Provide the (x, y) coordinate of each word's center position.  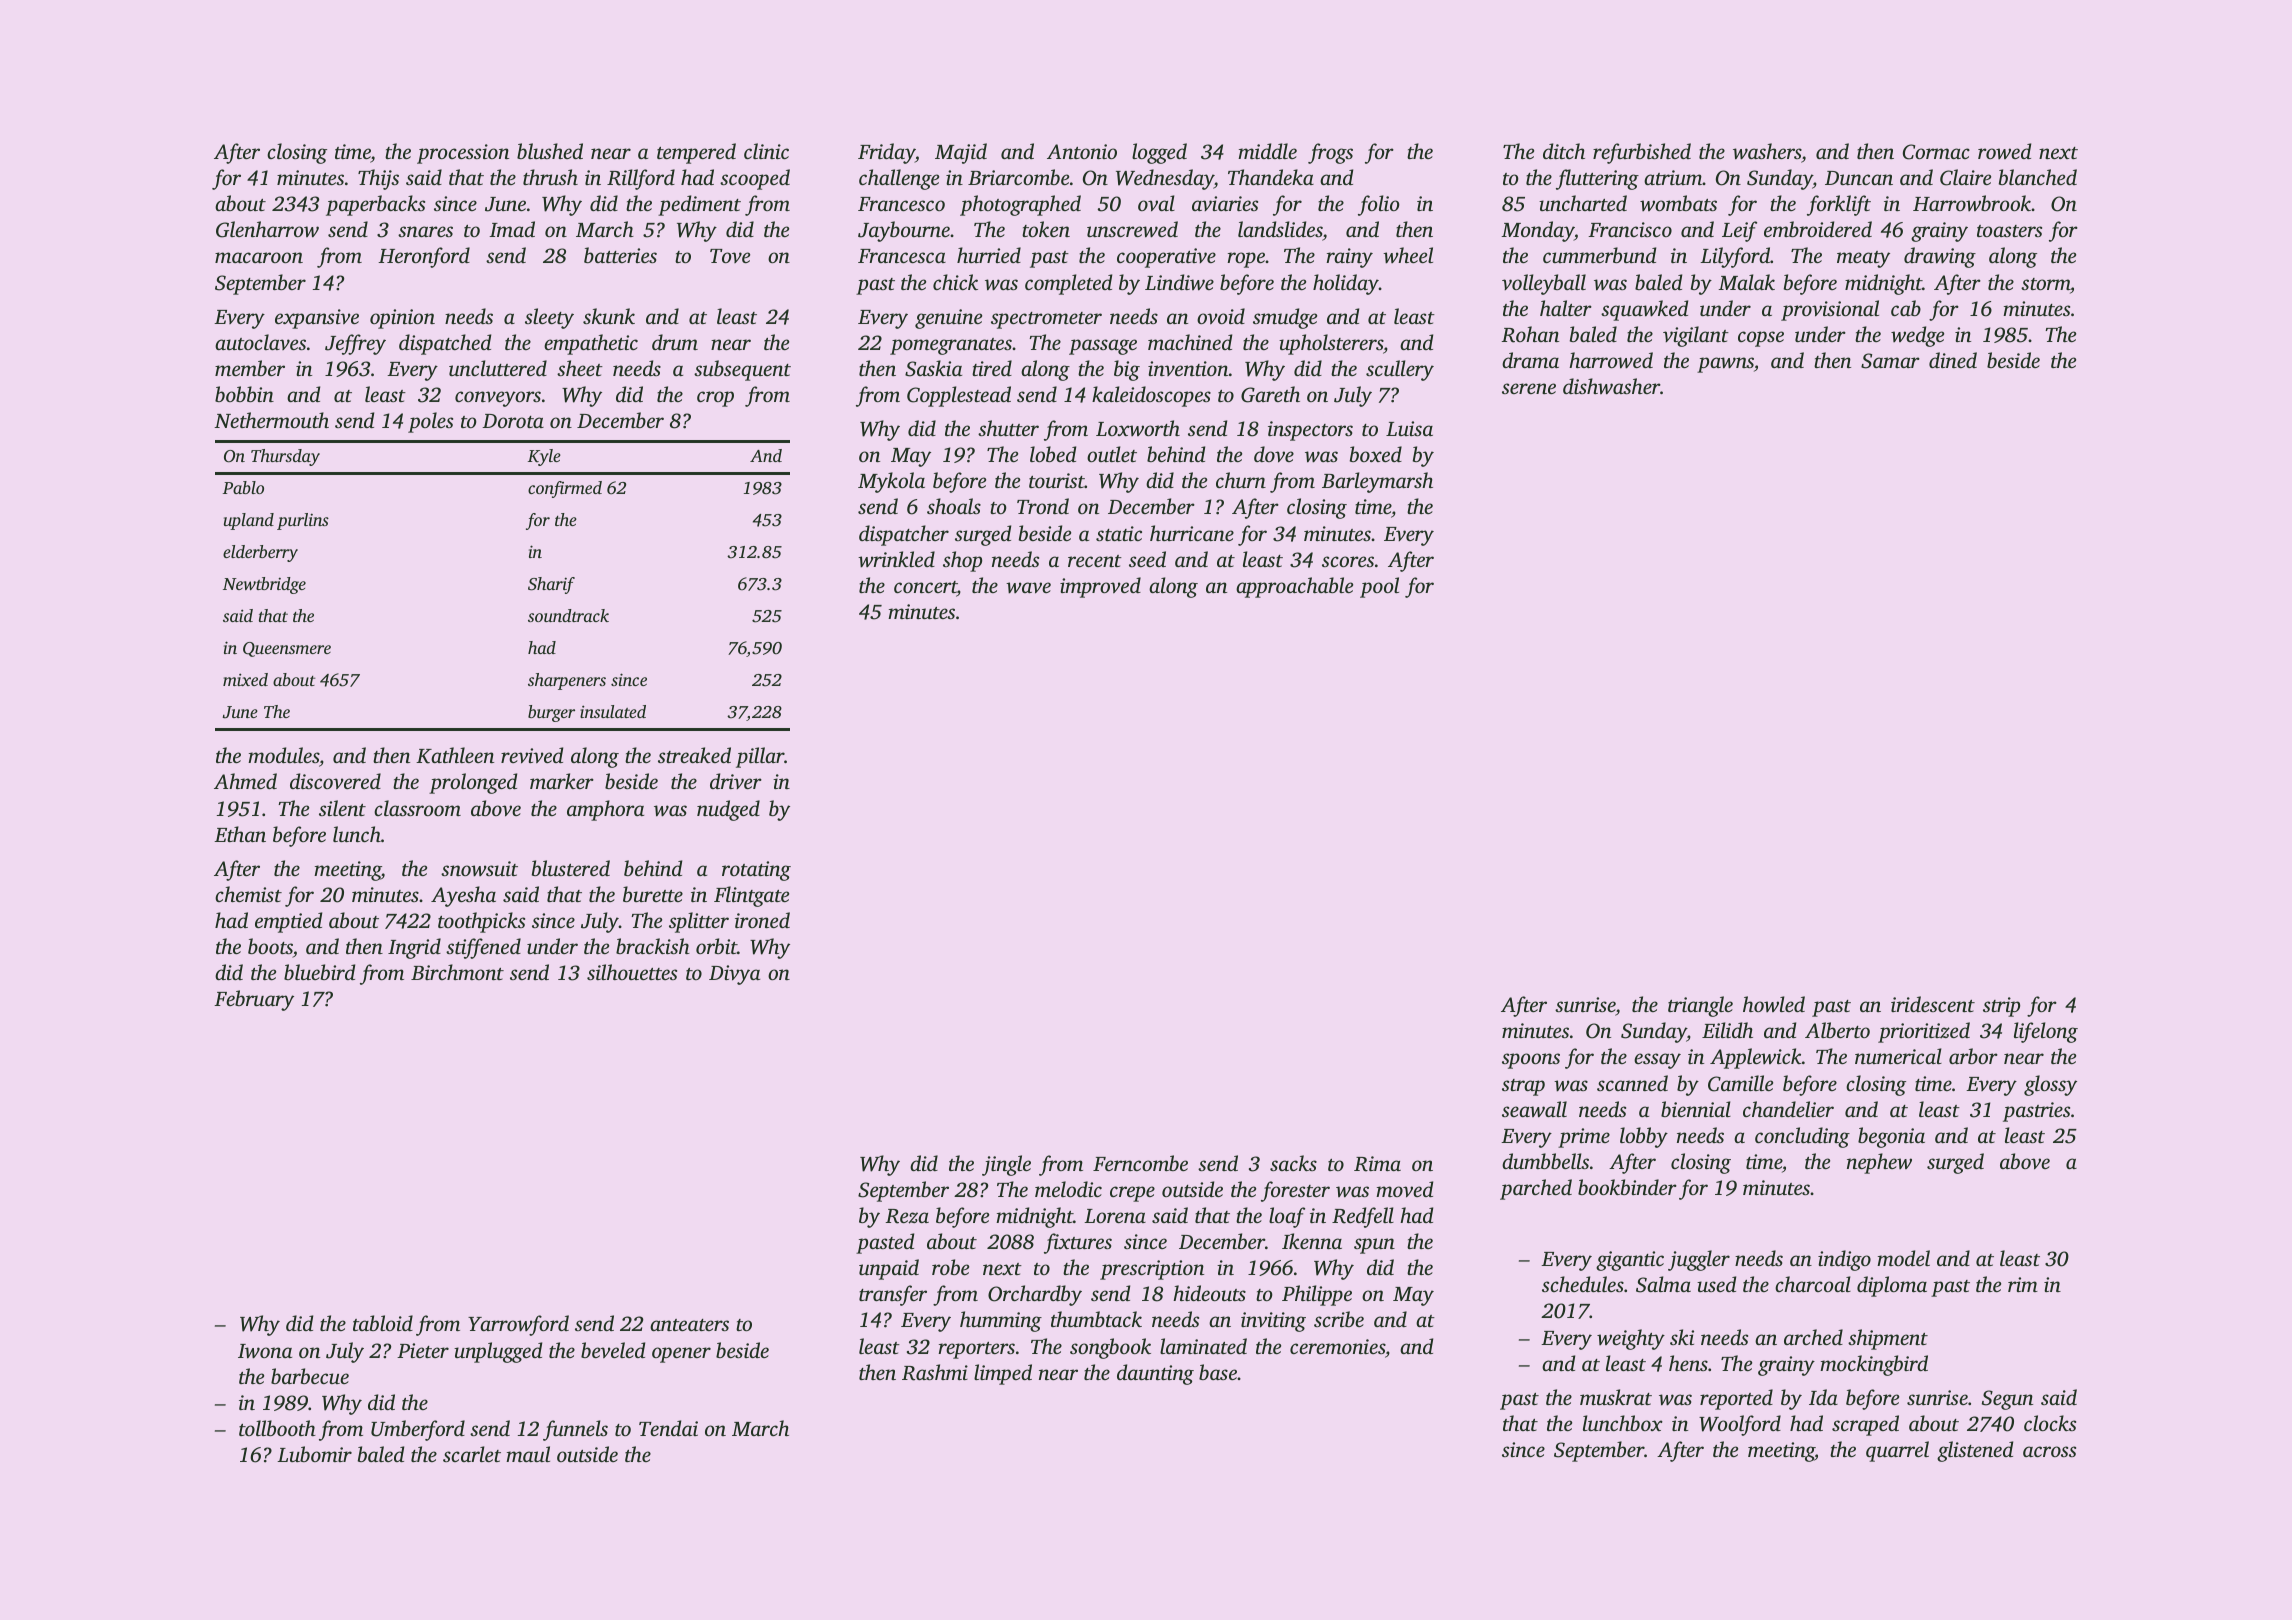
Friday (886, 153)
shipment (1888, 1339)
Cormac (1936, 152)
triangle (1700, 1006)
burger (551, 713)
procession (463, 154)
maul (528, 1454)
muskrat (1616, 1397)
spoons (1531, 1061)
